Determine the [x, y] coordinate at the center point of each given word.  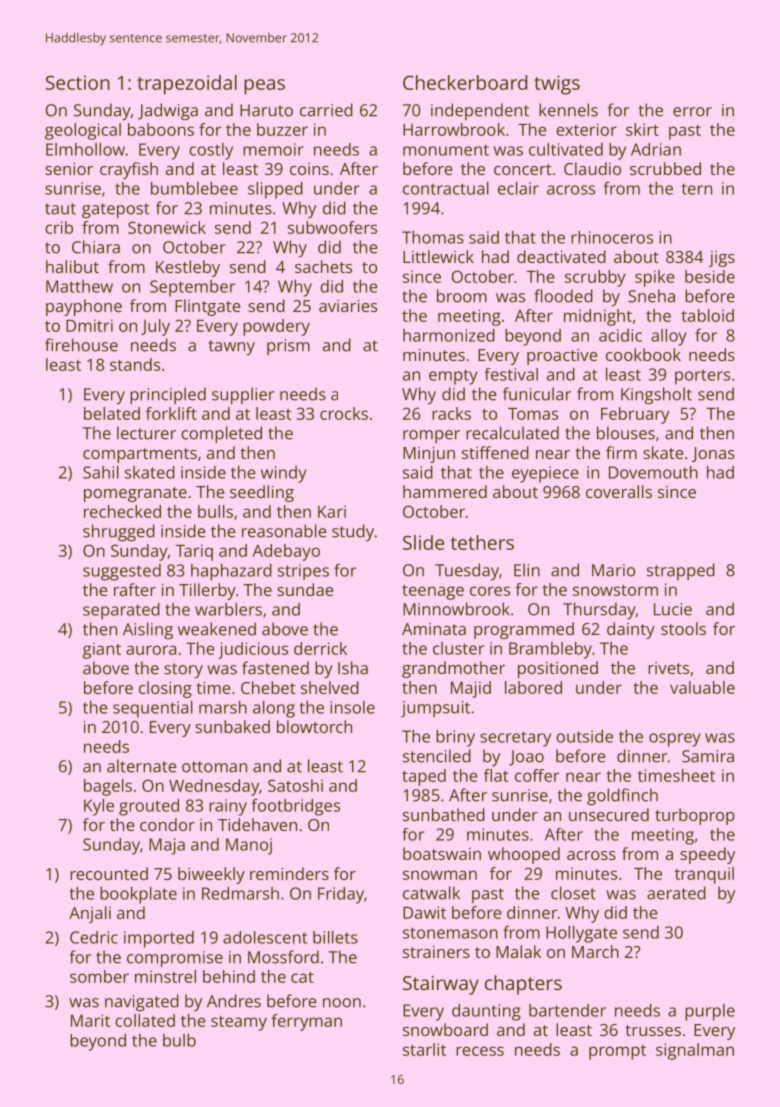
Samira [708, 756]
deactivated [561, 256]
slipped [275, 190]
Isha [353, 668]
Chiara [96, 247]
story [183, 671]
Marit [90, 1020]
